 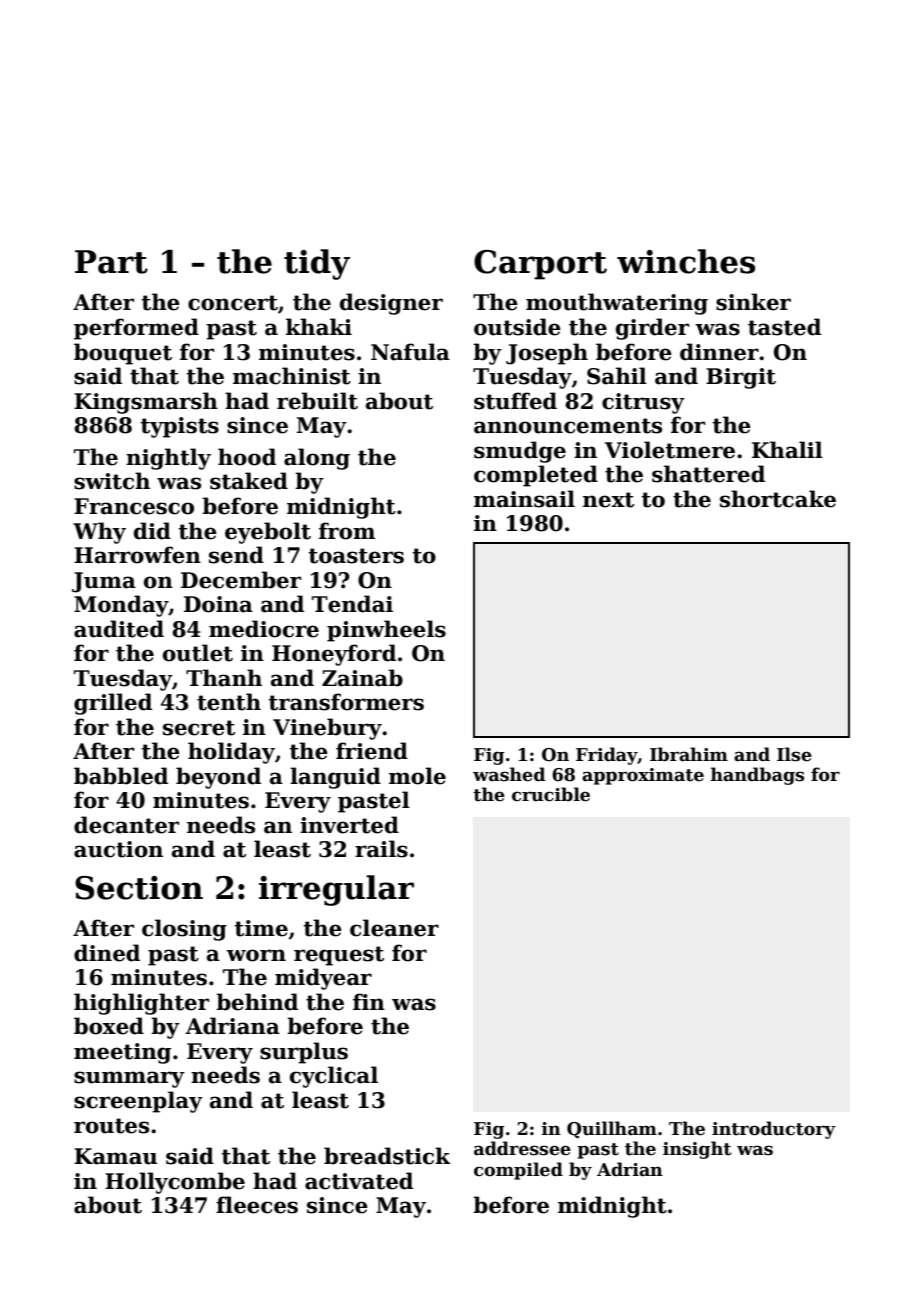 I want to click on introductory, so click(x=774, y=1130).
